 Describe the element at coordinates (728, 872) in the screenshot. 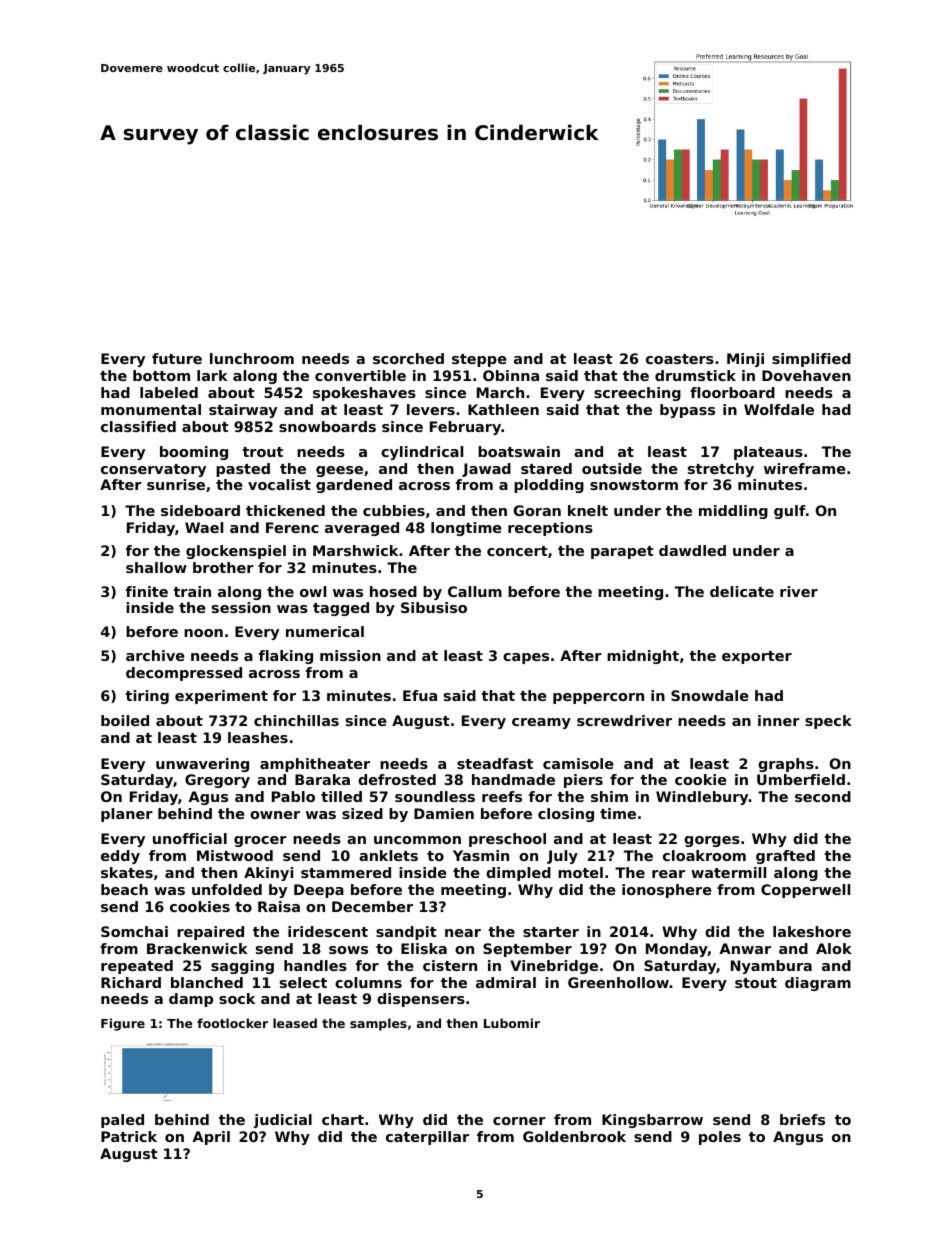

I see `watermill` at that location.
